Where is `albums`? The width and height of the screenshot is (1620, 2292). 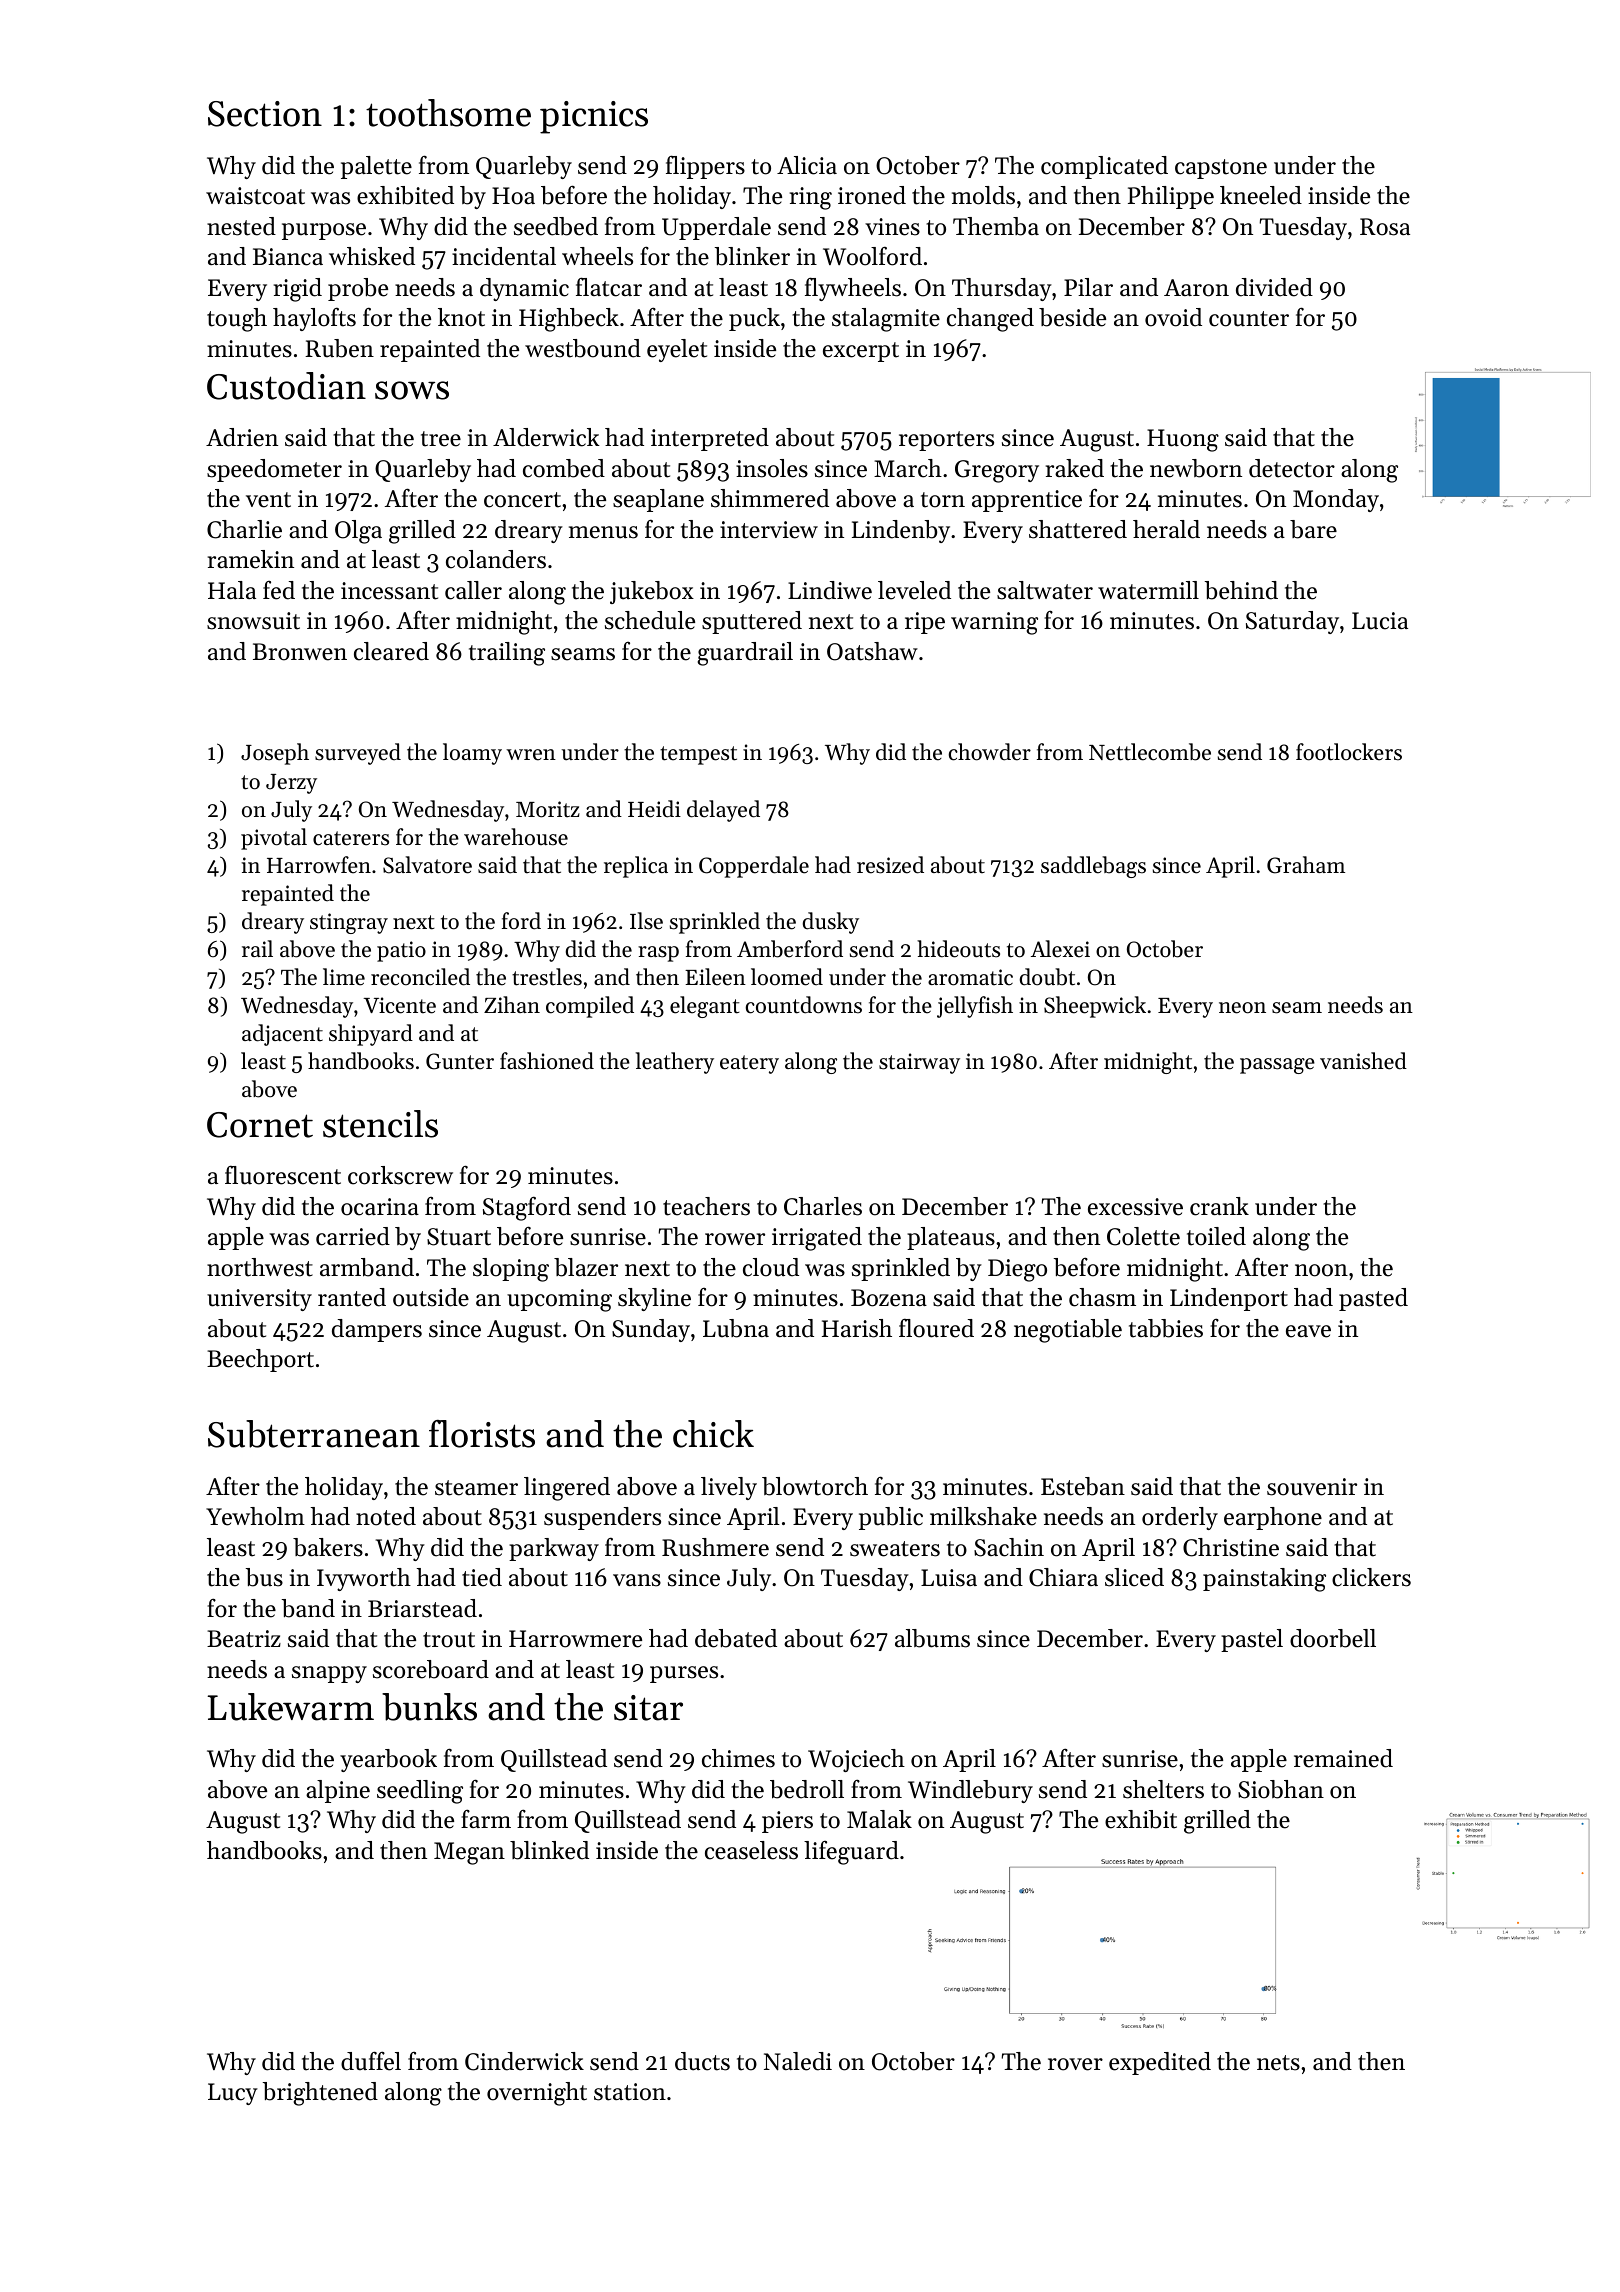
albums is located at coordinates (932, 1638).
